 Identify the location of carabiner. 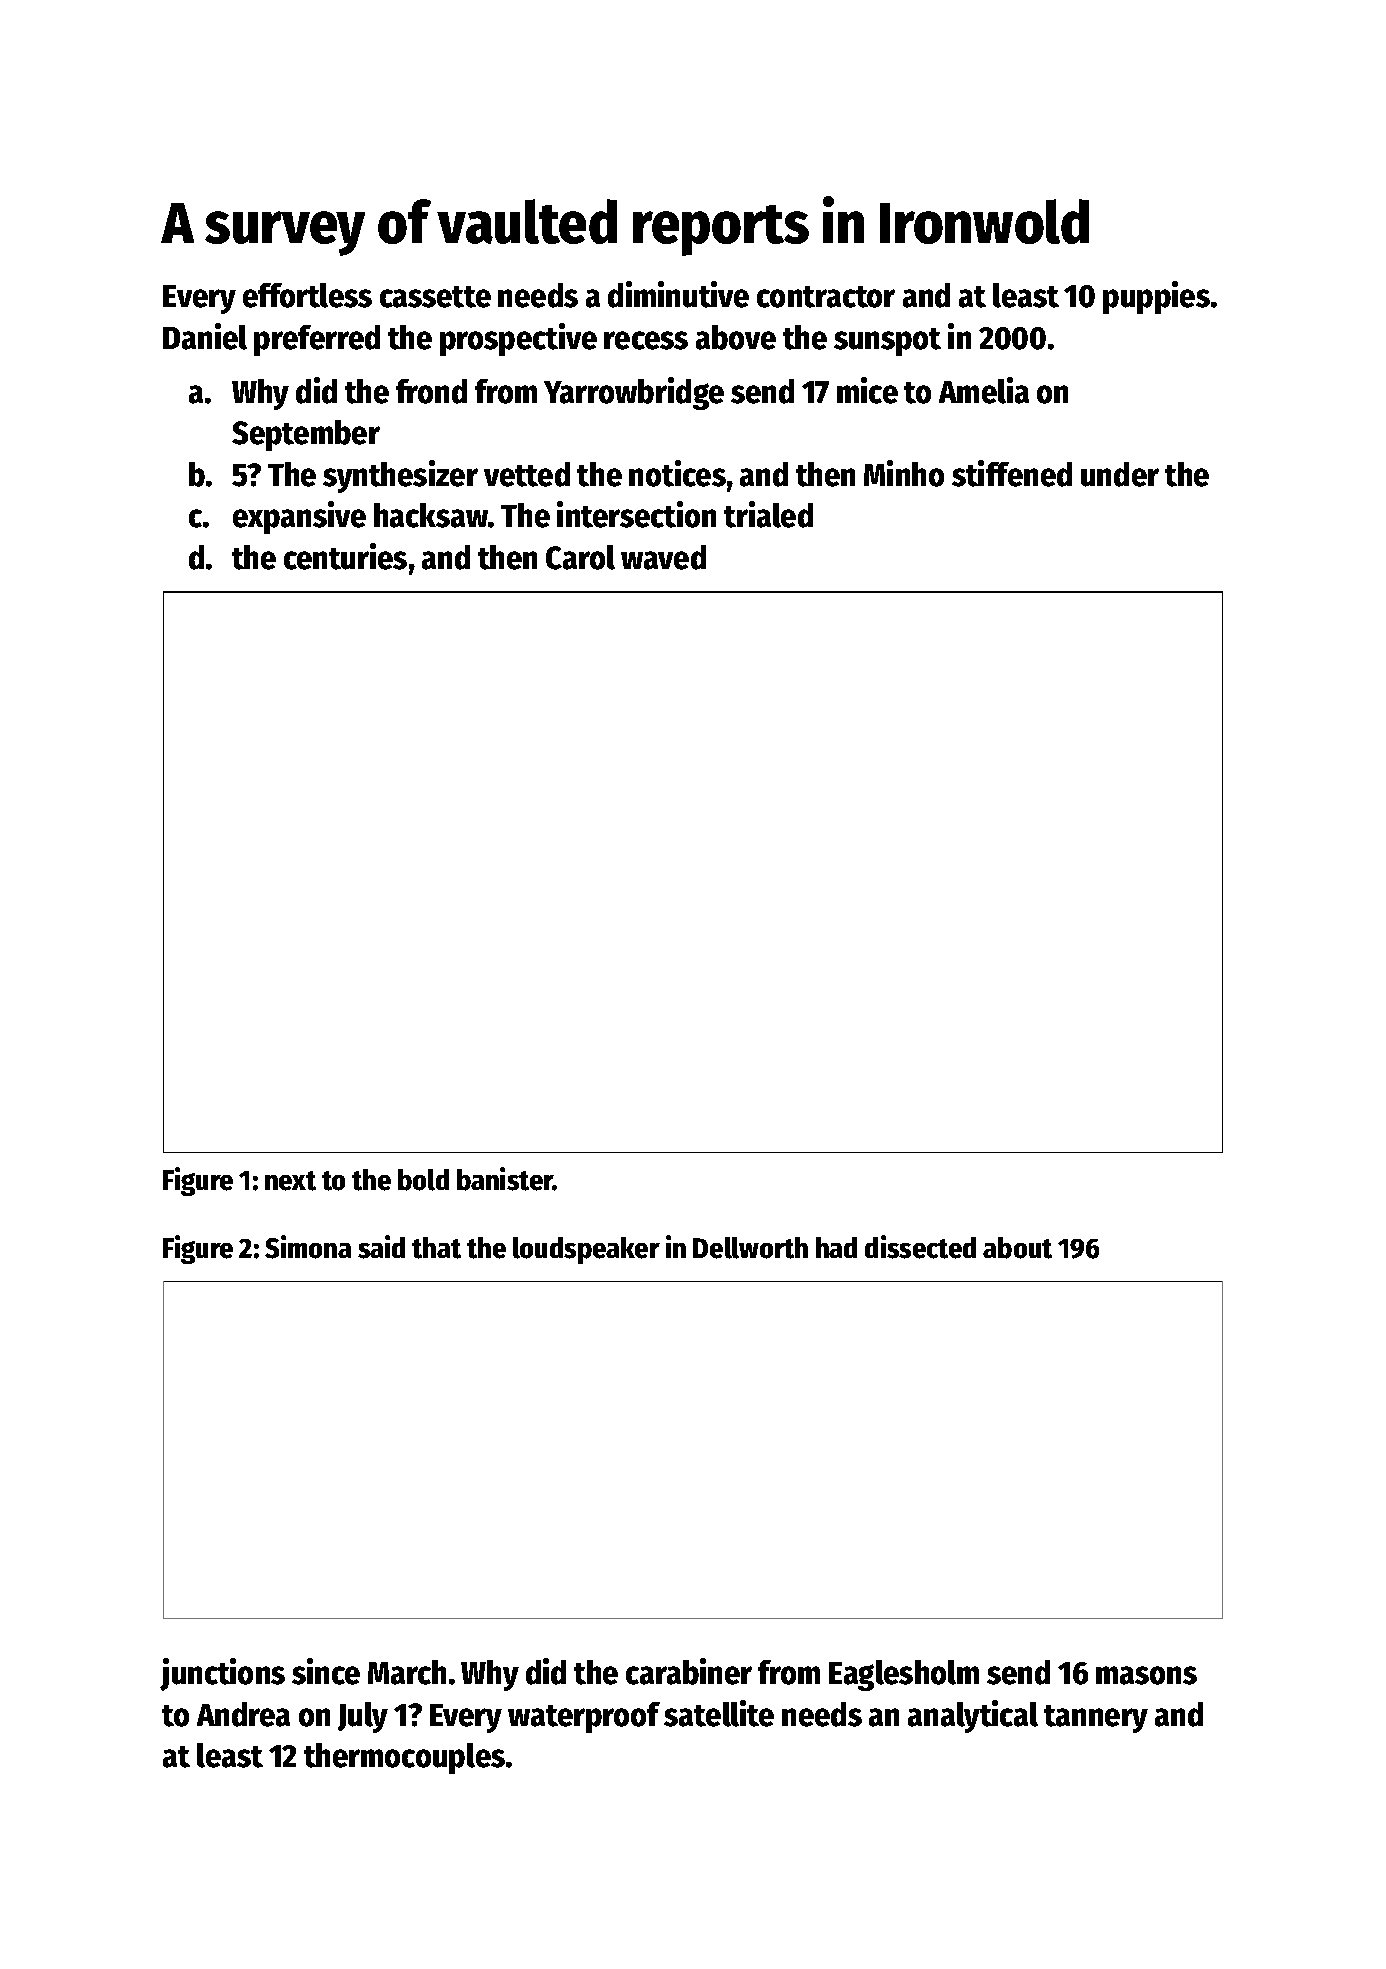
(689, 1671).
